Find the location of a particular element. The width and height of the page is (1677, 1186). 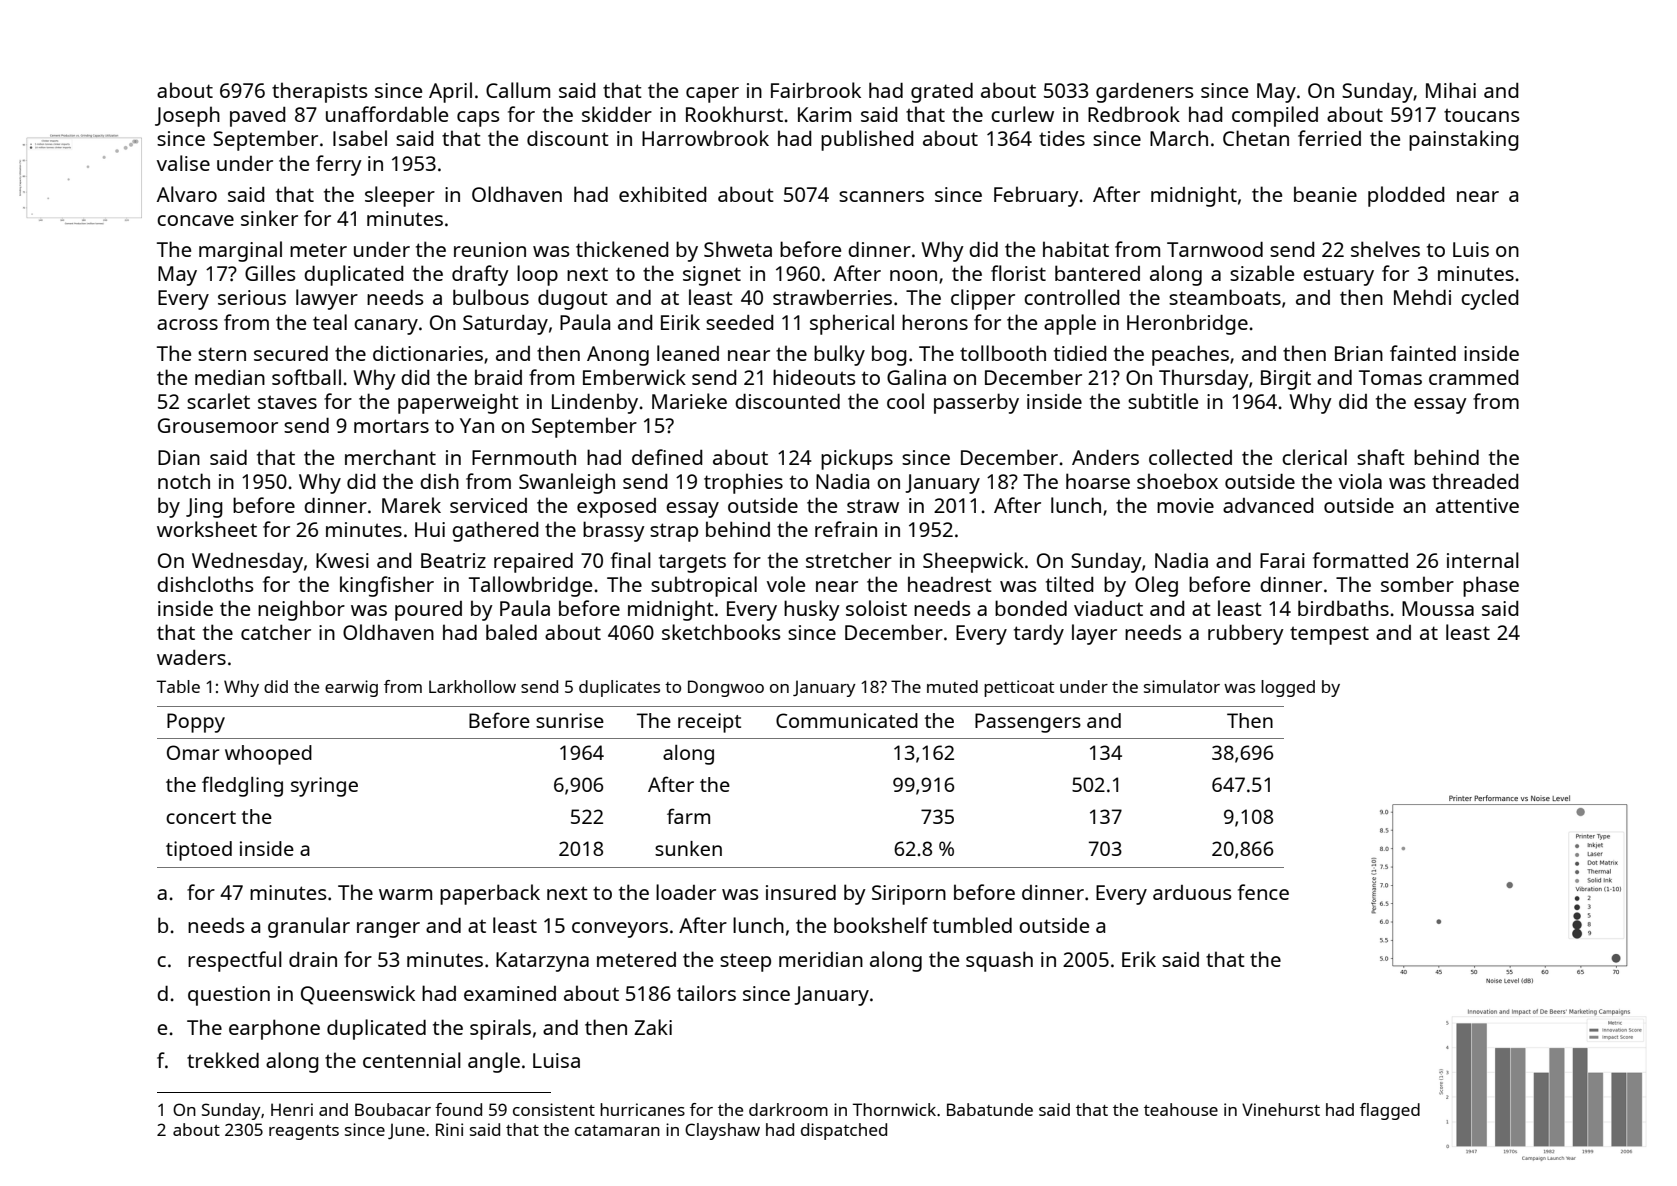

Kwesi is located at coordinates (342, 560).
